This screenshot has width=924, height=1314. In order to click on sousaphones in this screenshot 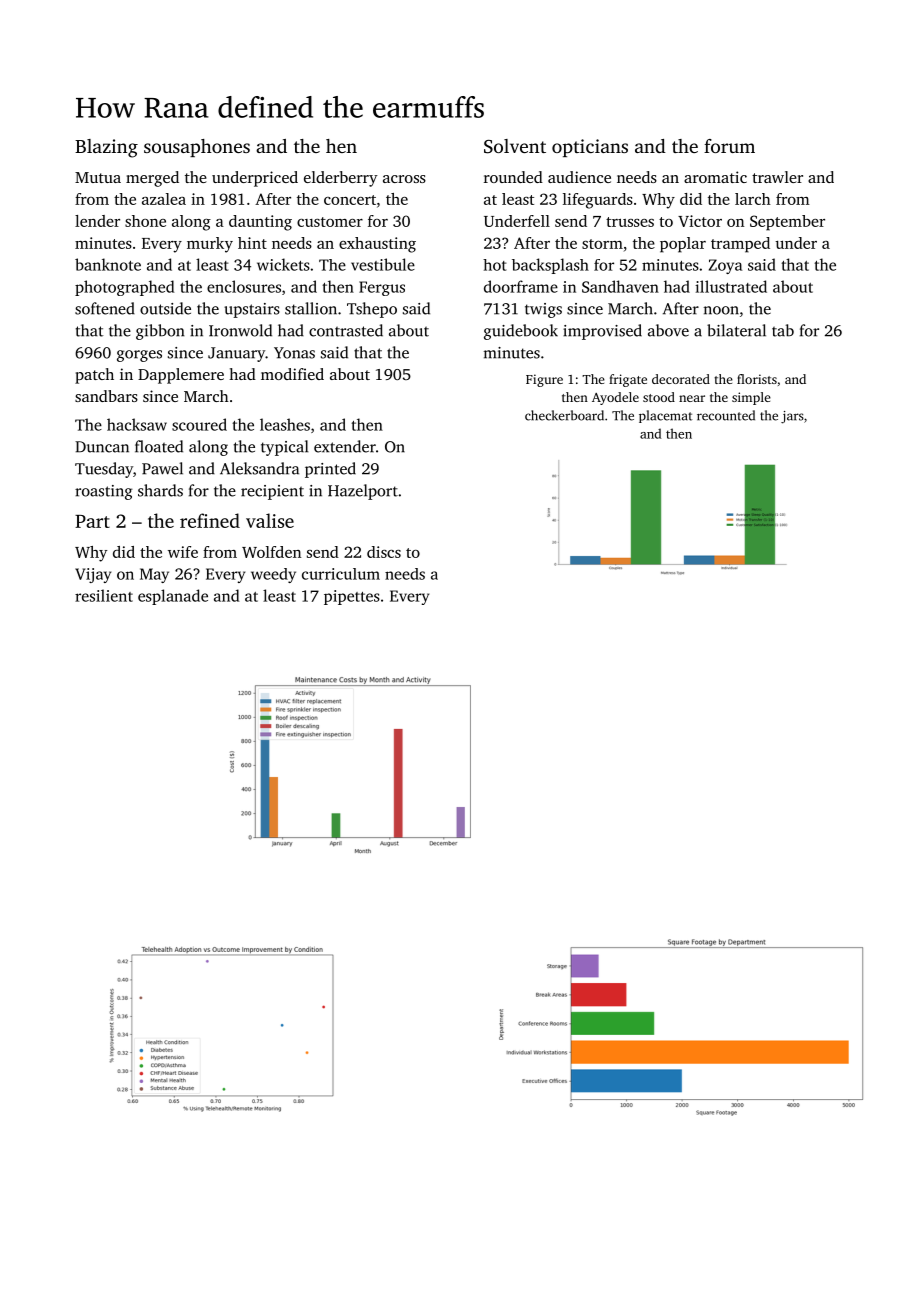, I will do `click(197, 148)`.
